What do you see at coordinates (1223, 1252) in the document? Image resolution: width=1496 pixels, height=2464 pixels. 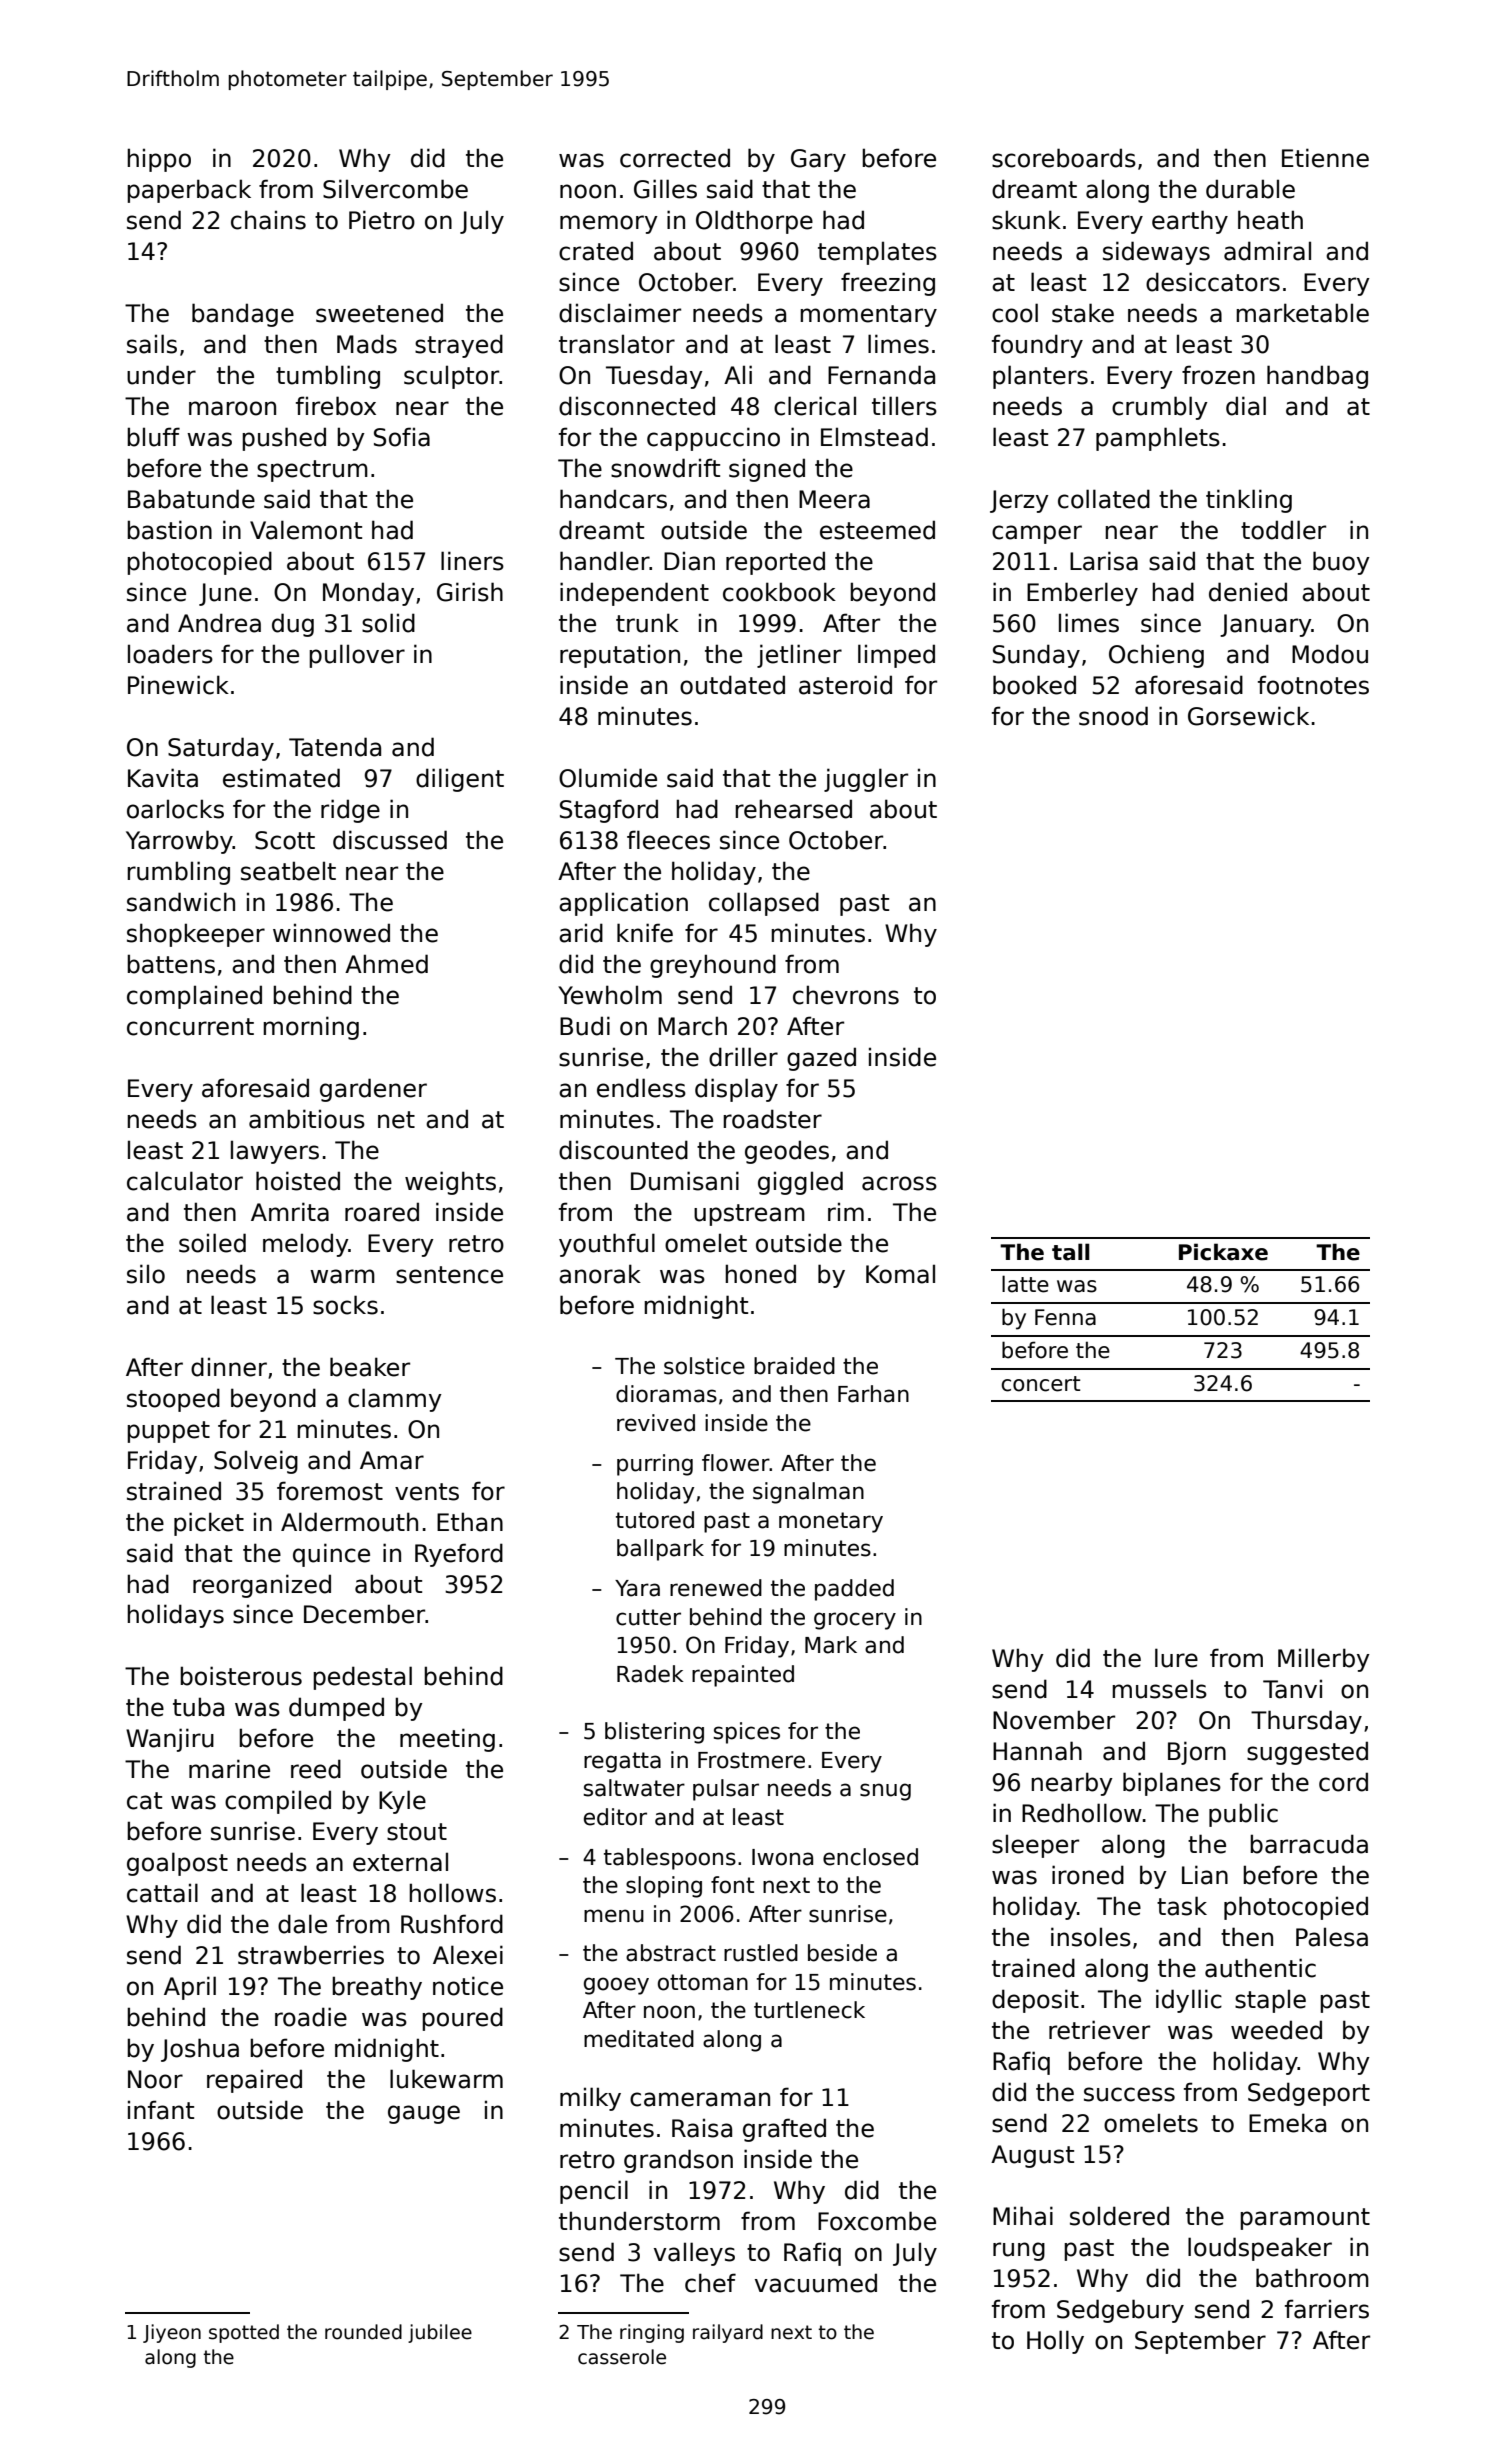 I see `Pickaxe` at bounding box center [1223, 1252].
